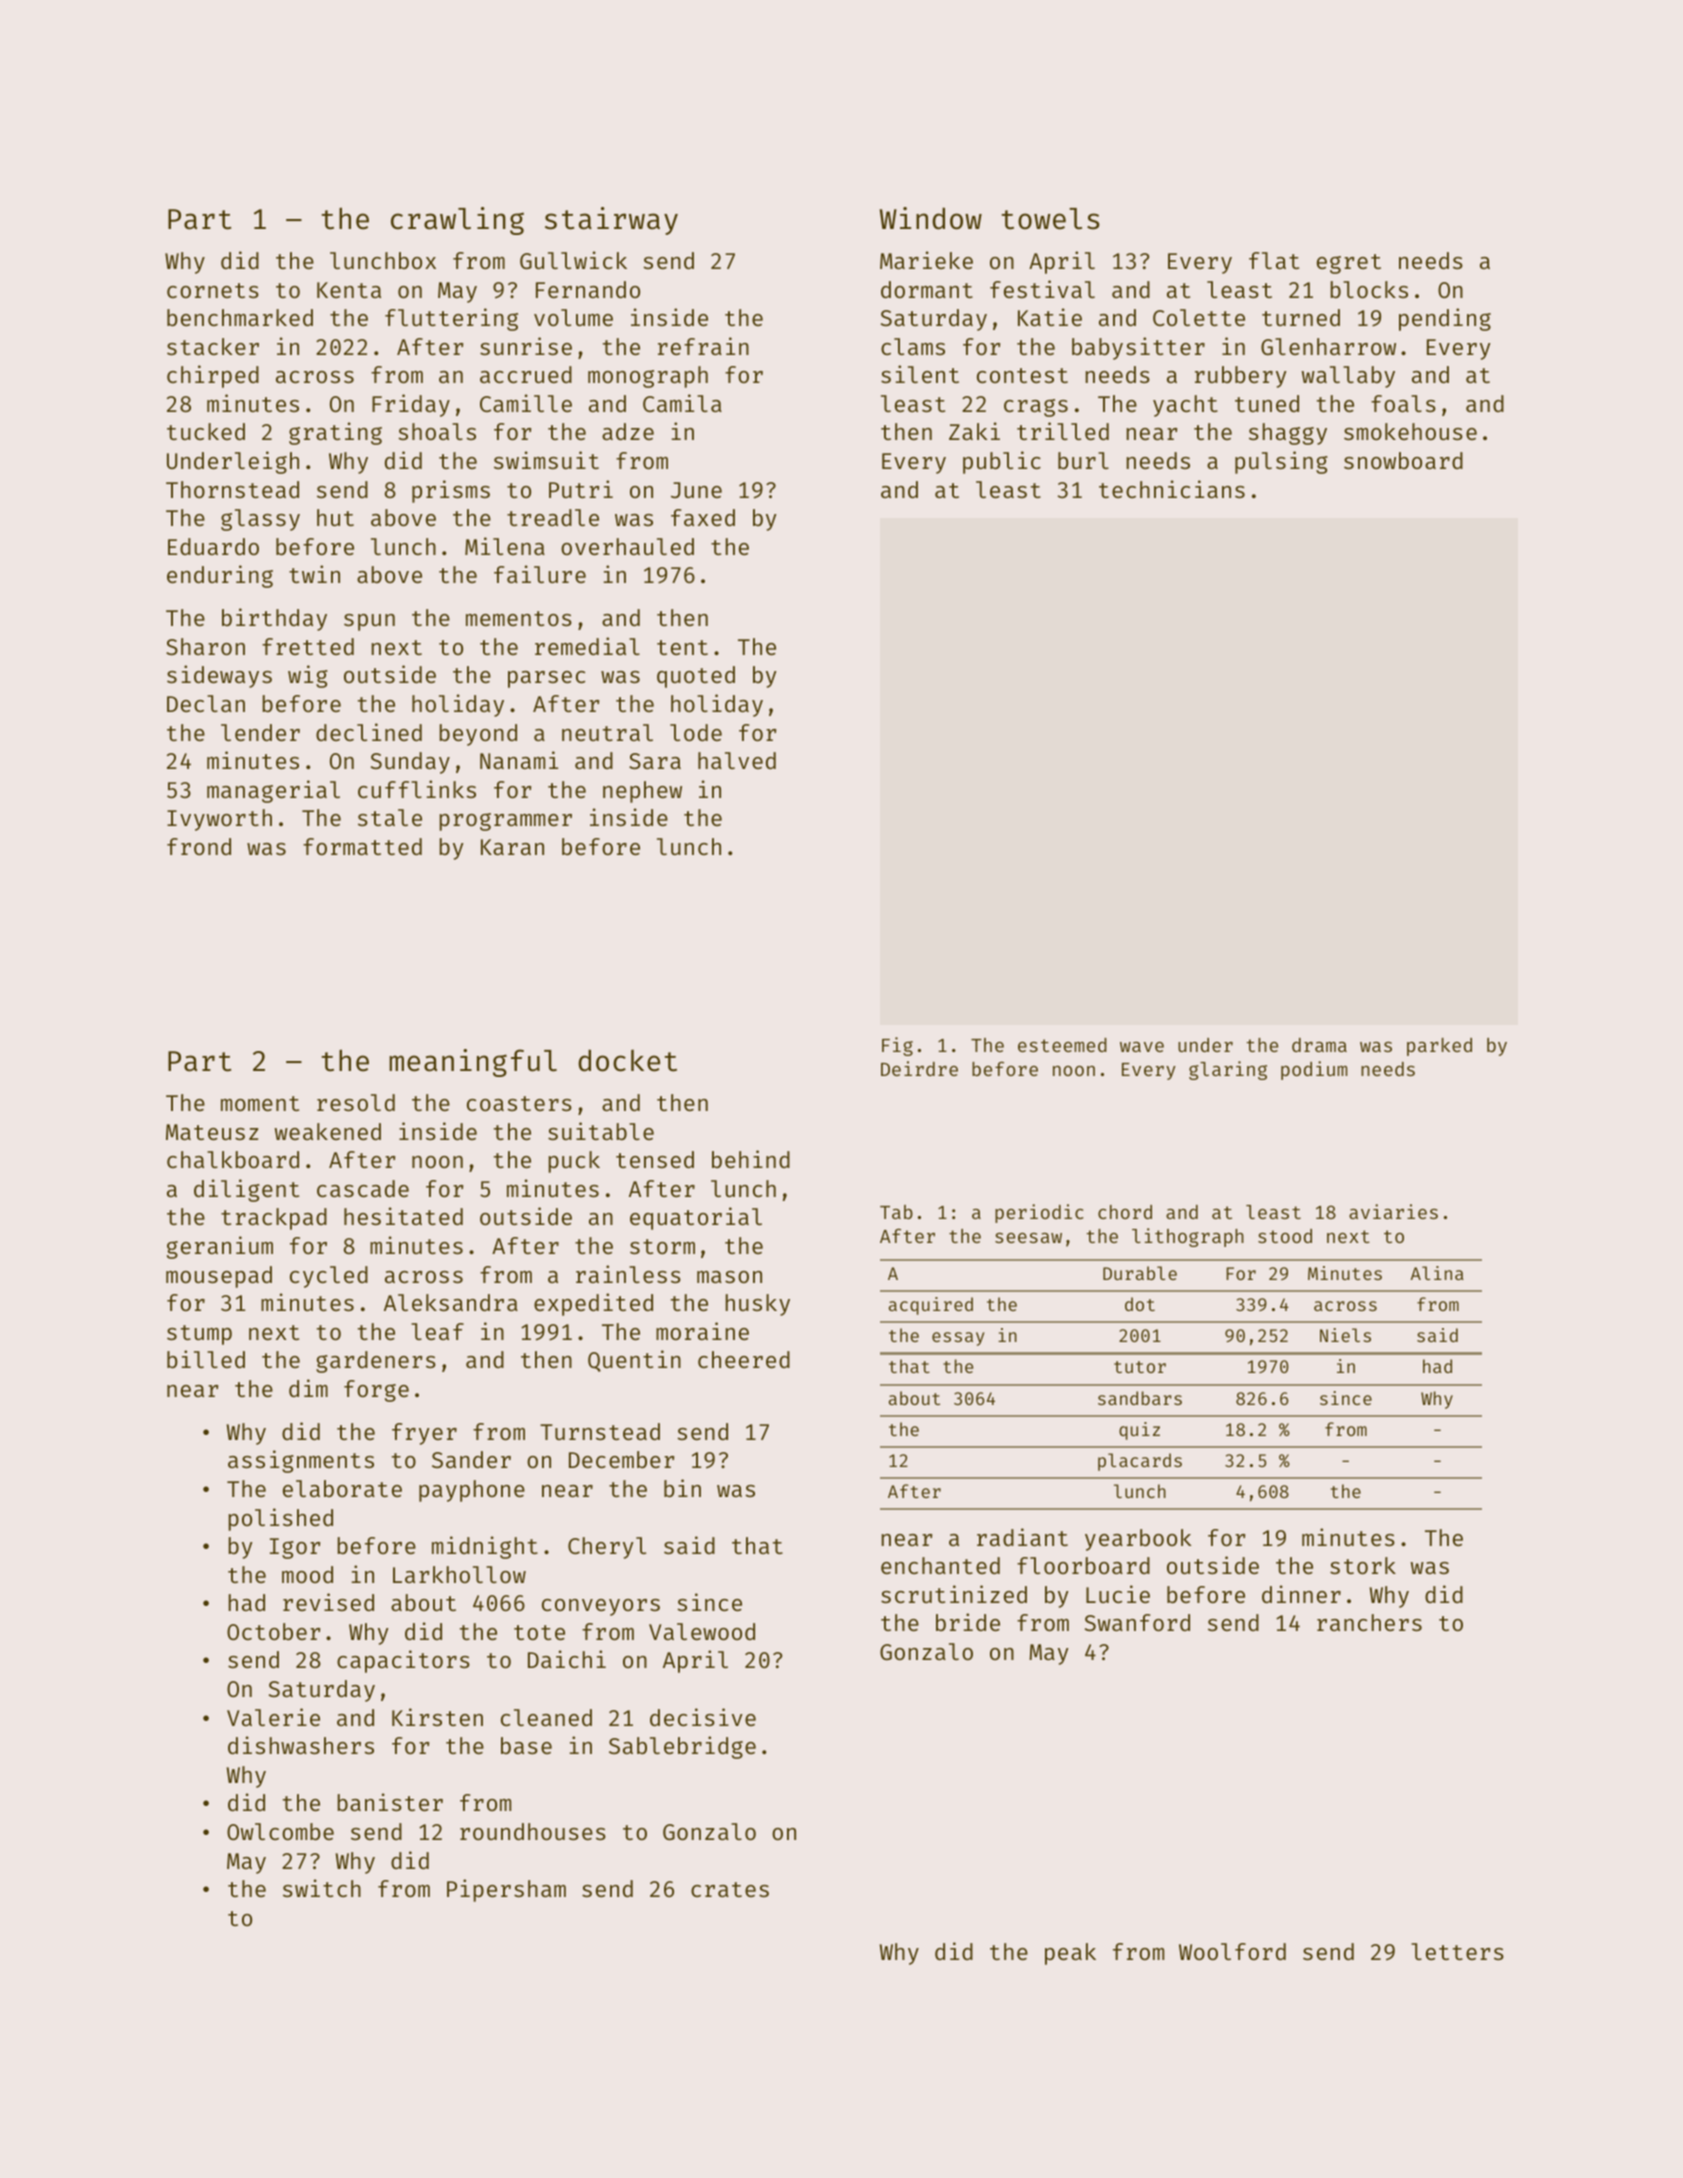 This screenshot has width=1683, height=2178. I want to click on puck, so click(574, 1162).
